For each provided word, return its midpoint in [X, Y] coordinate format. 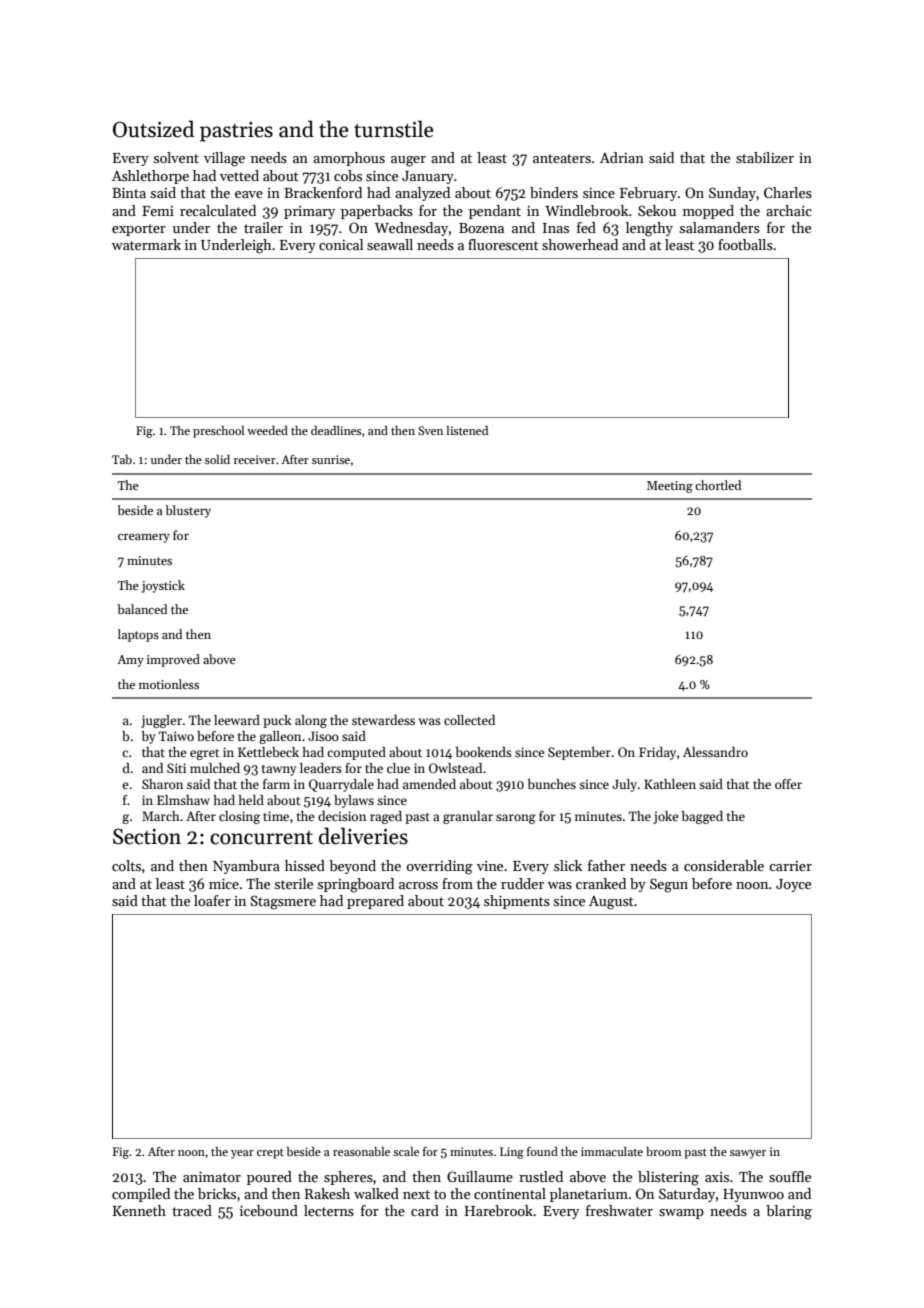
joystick [163, 586]
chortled [718, 485]
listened [467, 430]
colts [126, 865]
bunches [551, 784]
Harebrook [499, 1210]
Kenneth [139, 1210]
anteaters [562, 158]
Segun [669, 885]
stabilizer [765, 157]
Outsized [153, 129]
